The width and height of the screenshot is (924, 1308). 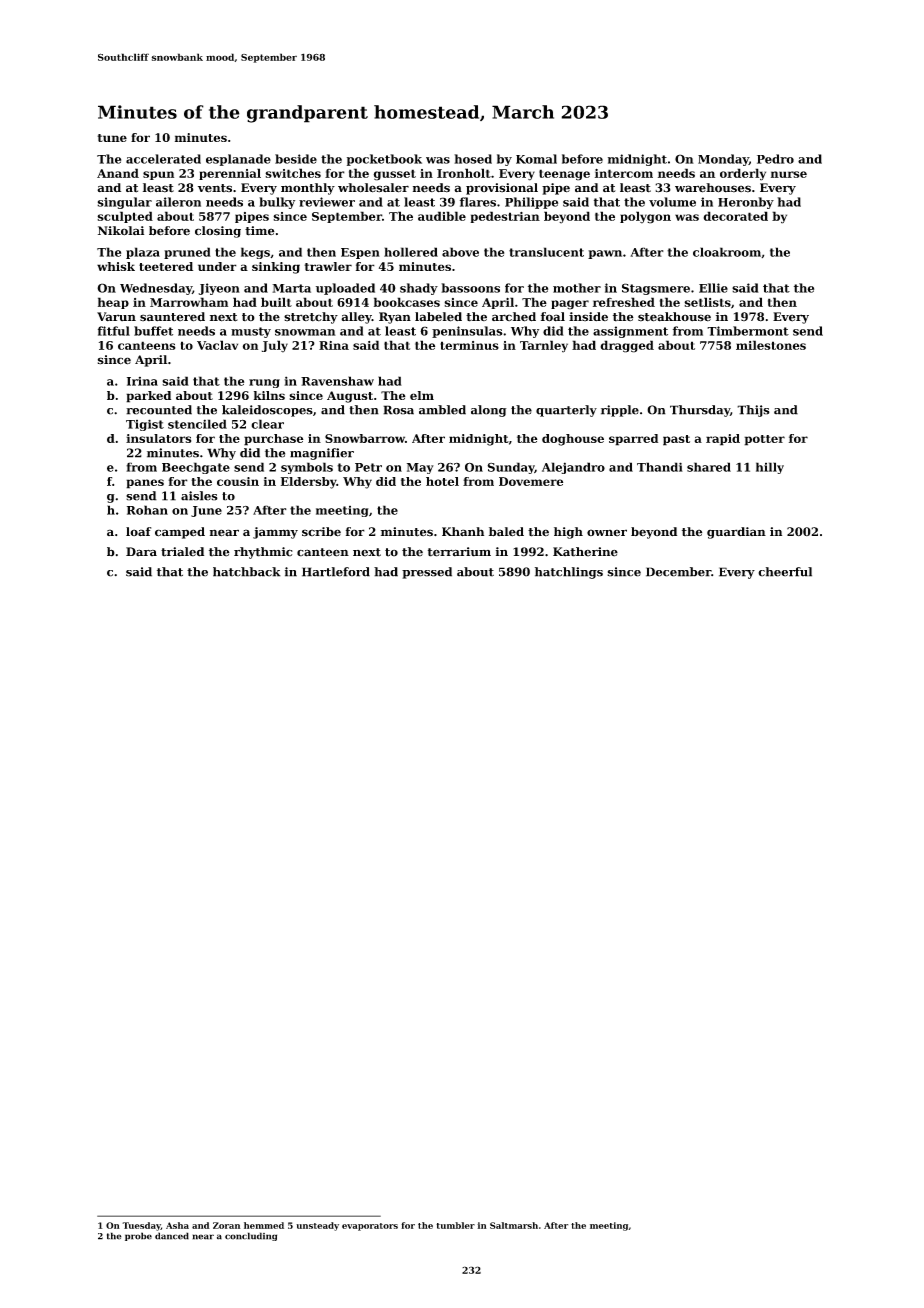 I want to click on Hartleford, so click(x=336, y=572).
